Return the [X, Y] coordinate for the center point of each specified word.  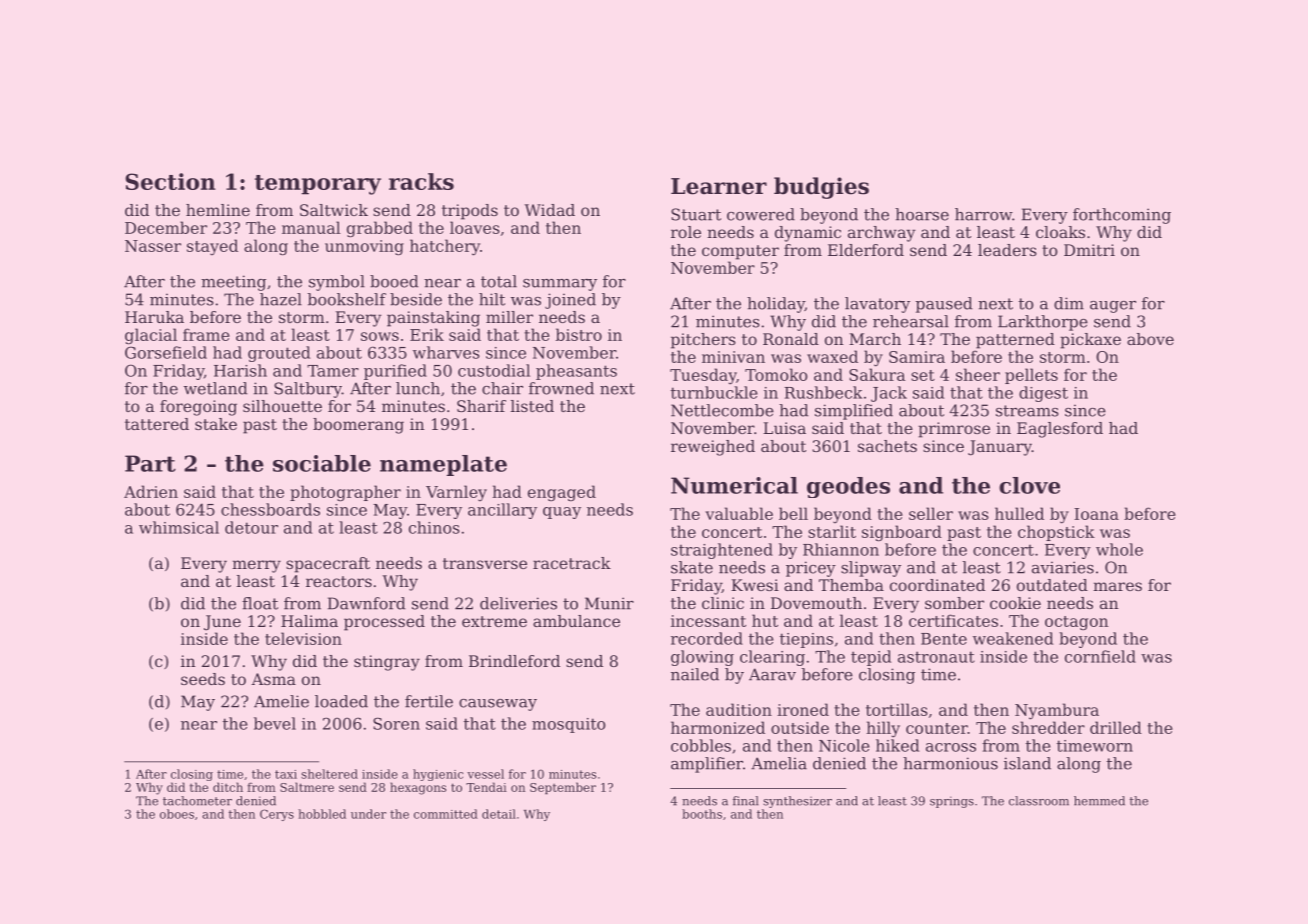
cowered [761, 214]
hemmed [1099, 801]
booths [702, 814]
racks [421, 181]
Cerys [277, 815]
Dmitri [1089, 250]
